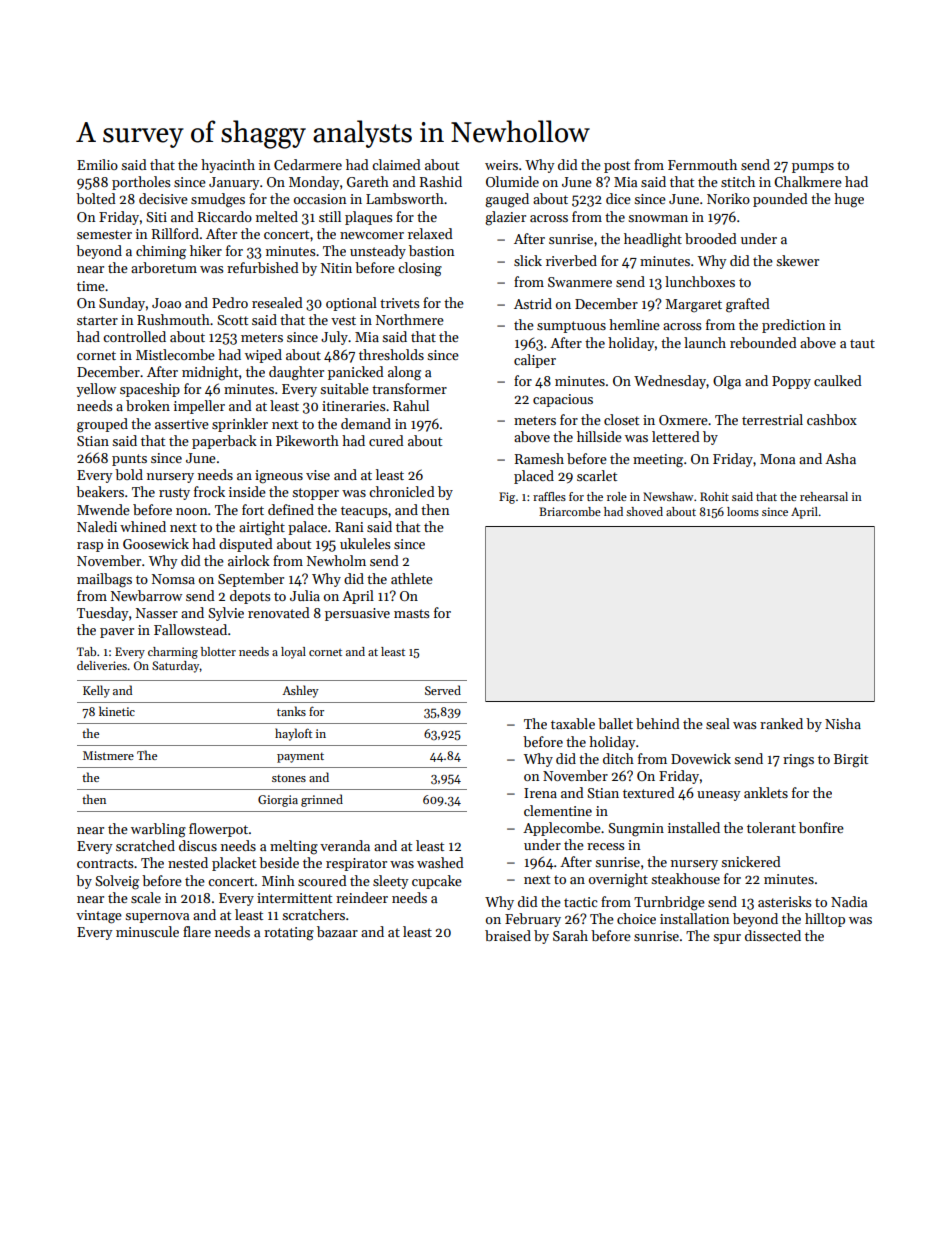 The image size is (952, 1233). I want to click on Margaret, so click(693, 306).
